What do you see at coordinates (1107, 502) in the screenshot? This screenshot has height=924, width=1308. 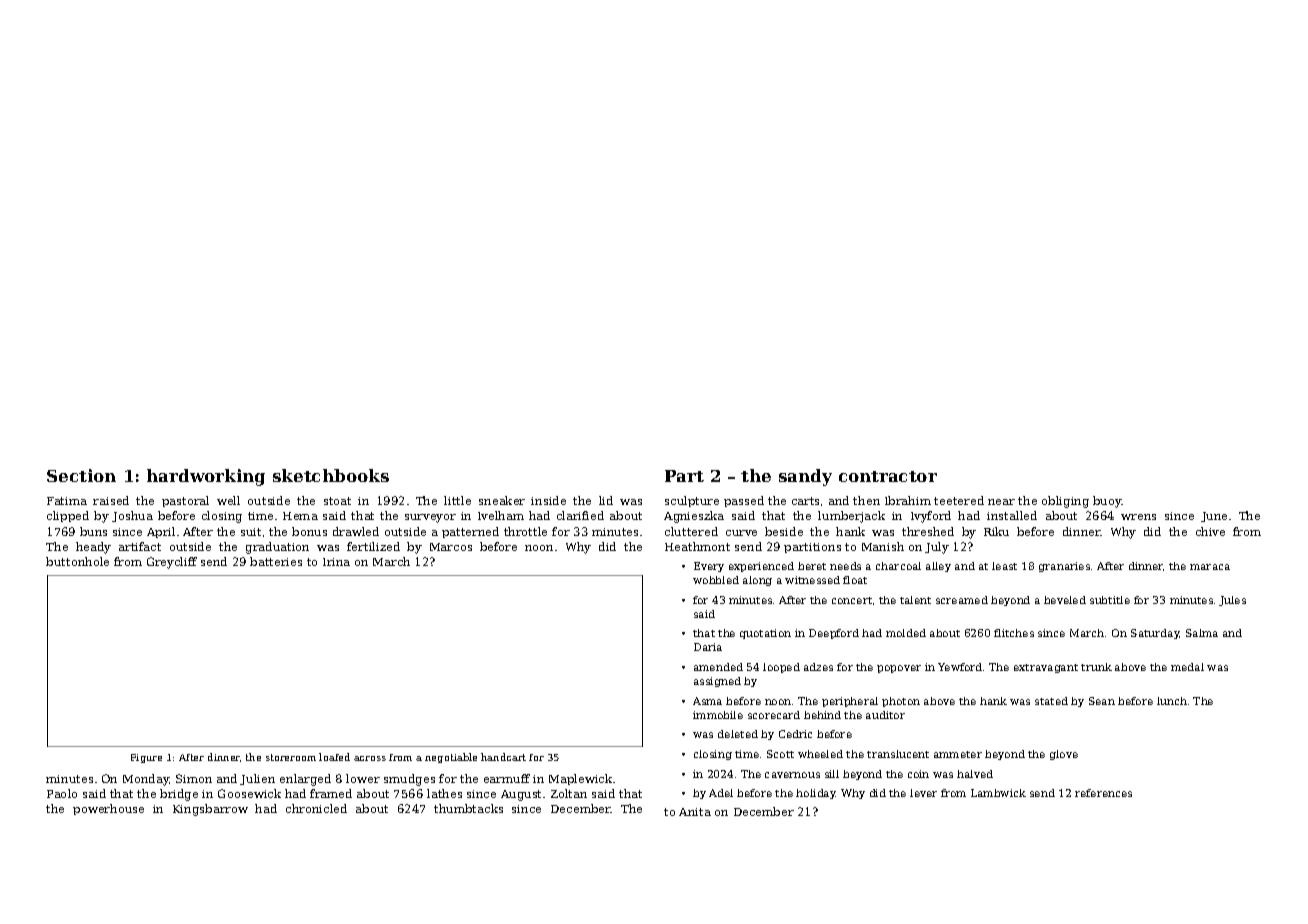 I see `buoy` at bounding box center [1107, 502].
